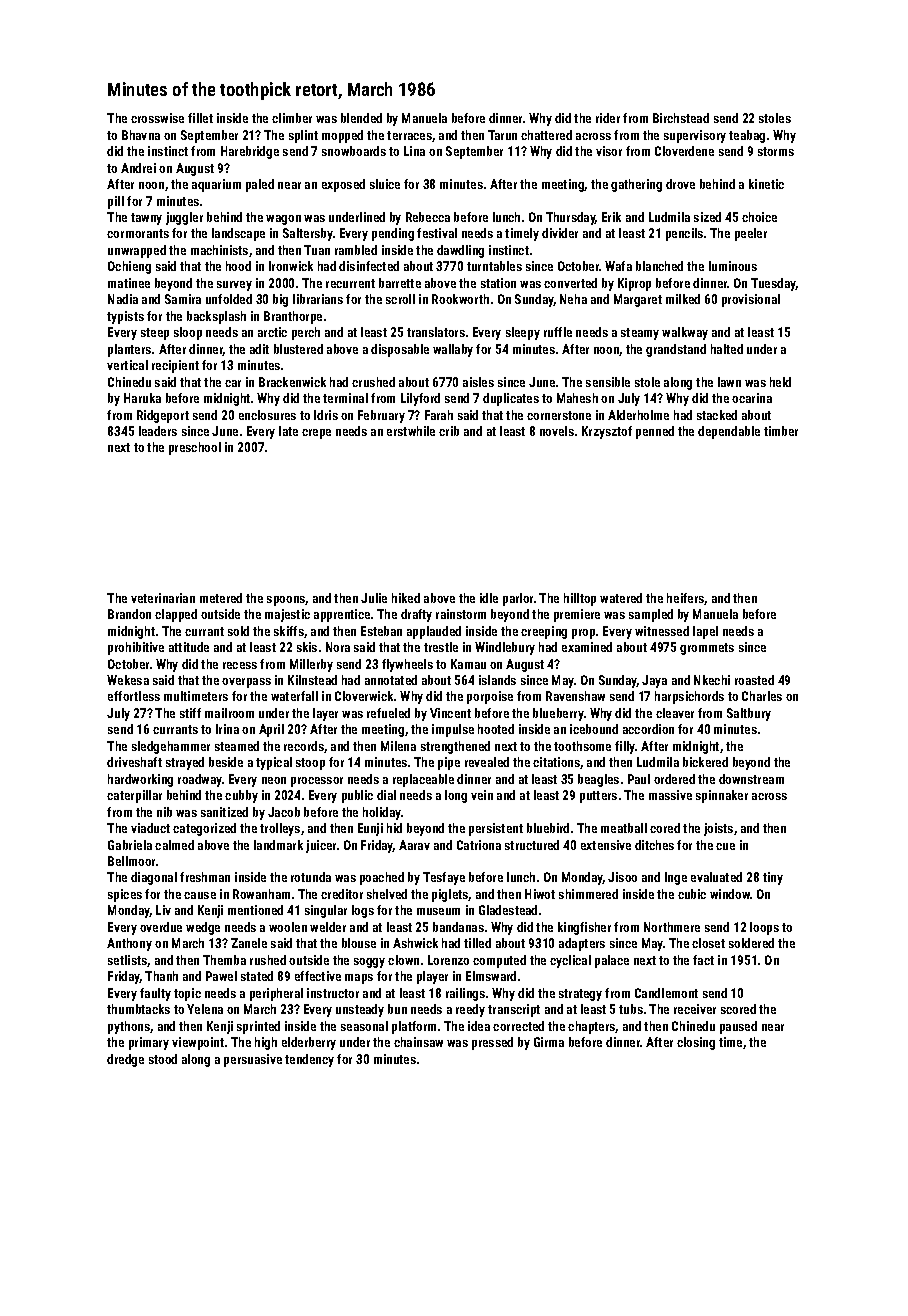  I want to click on watered, so click(621, 598).
